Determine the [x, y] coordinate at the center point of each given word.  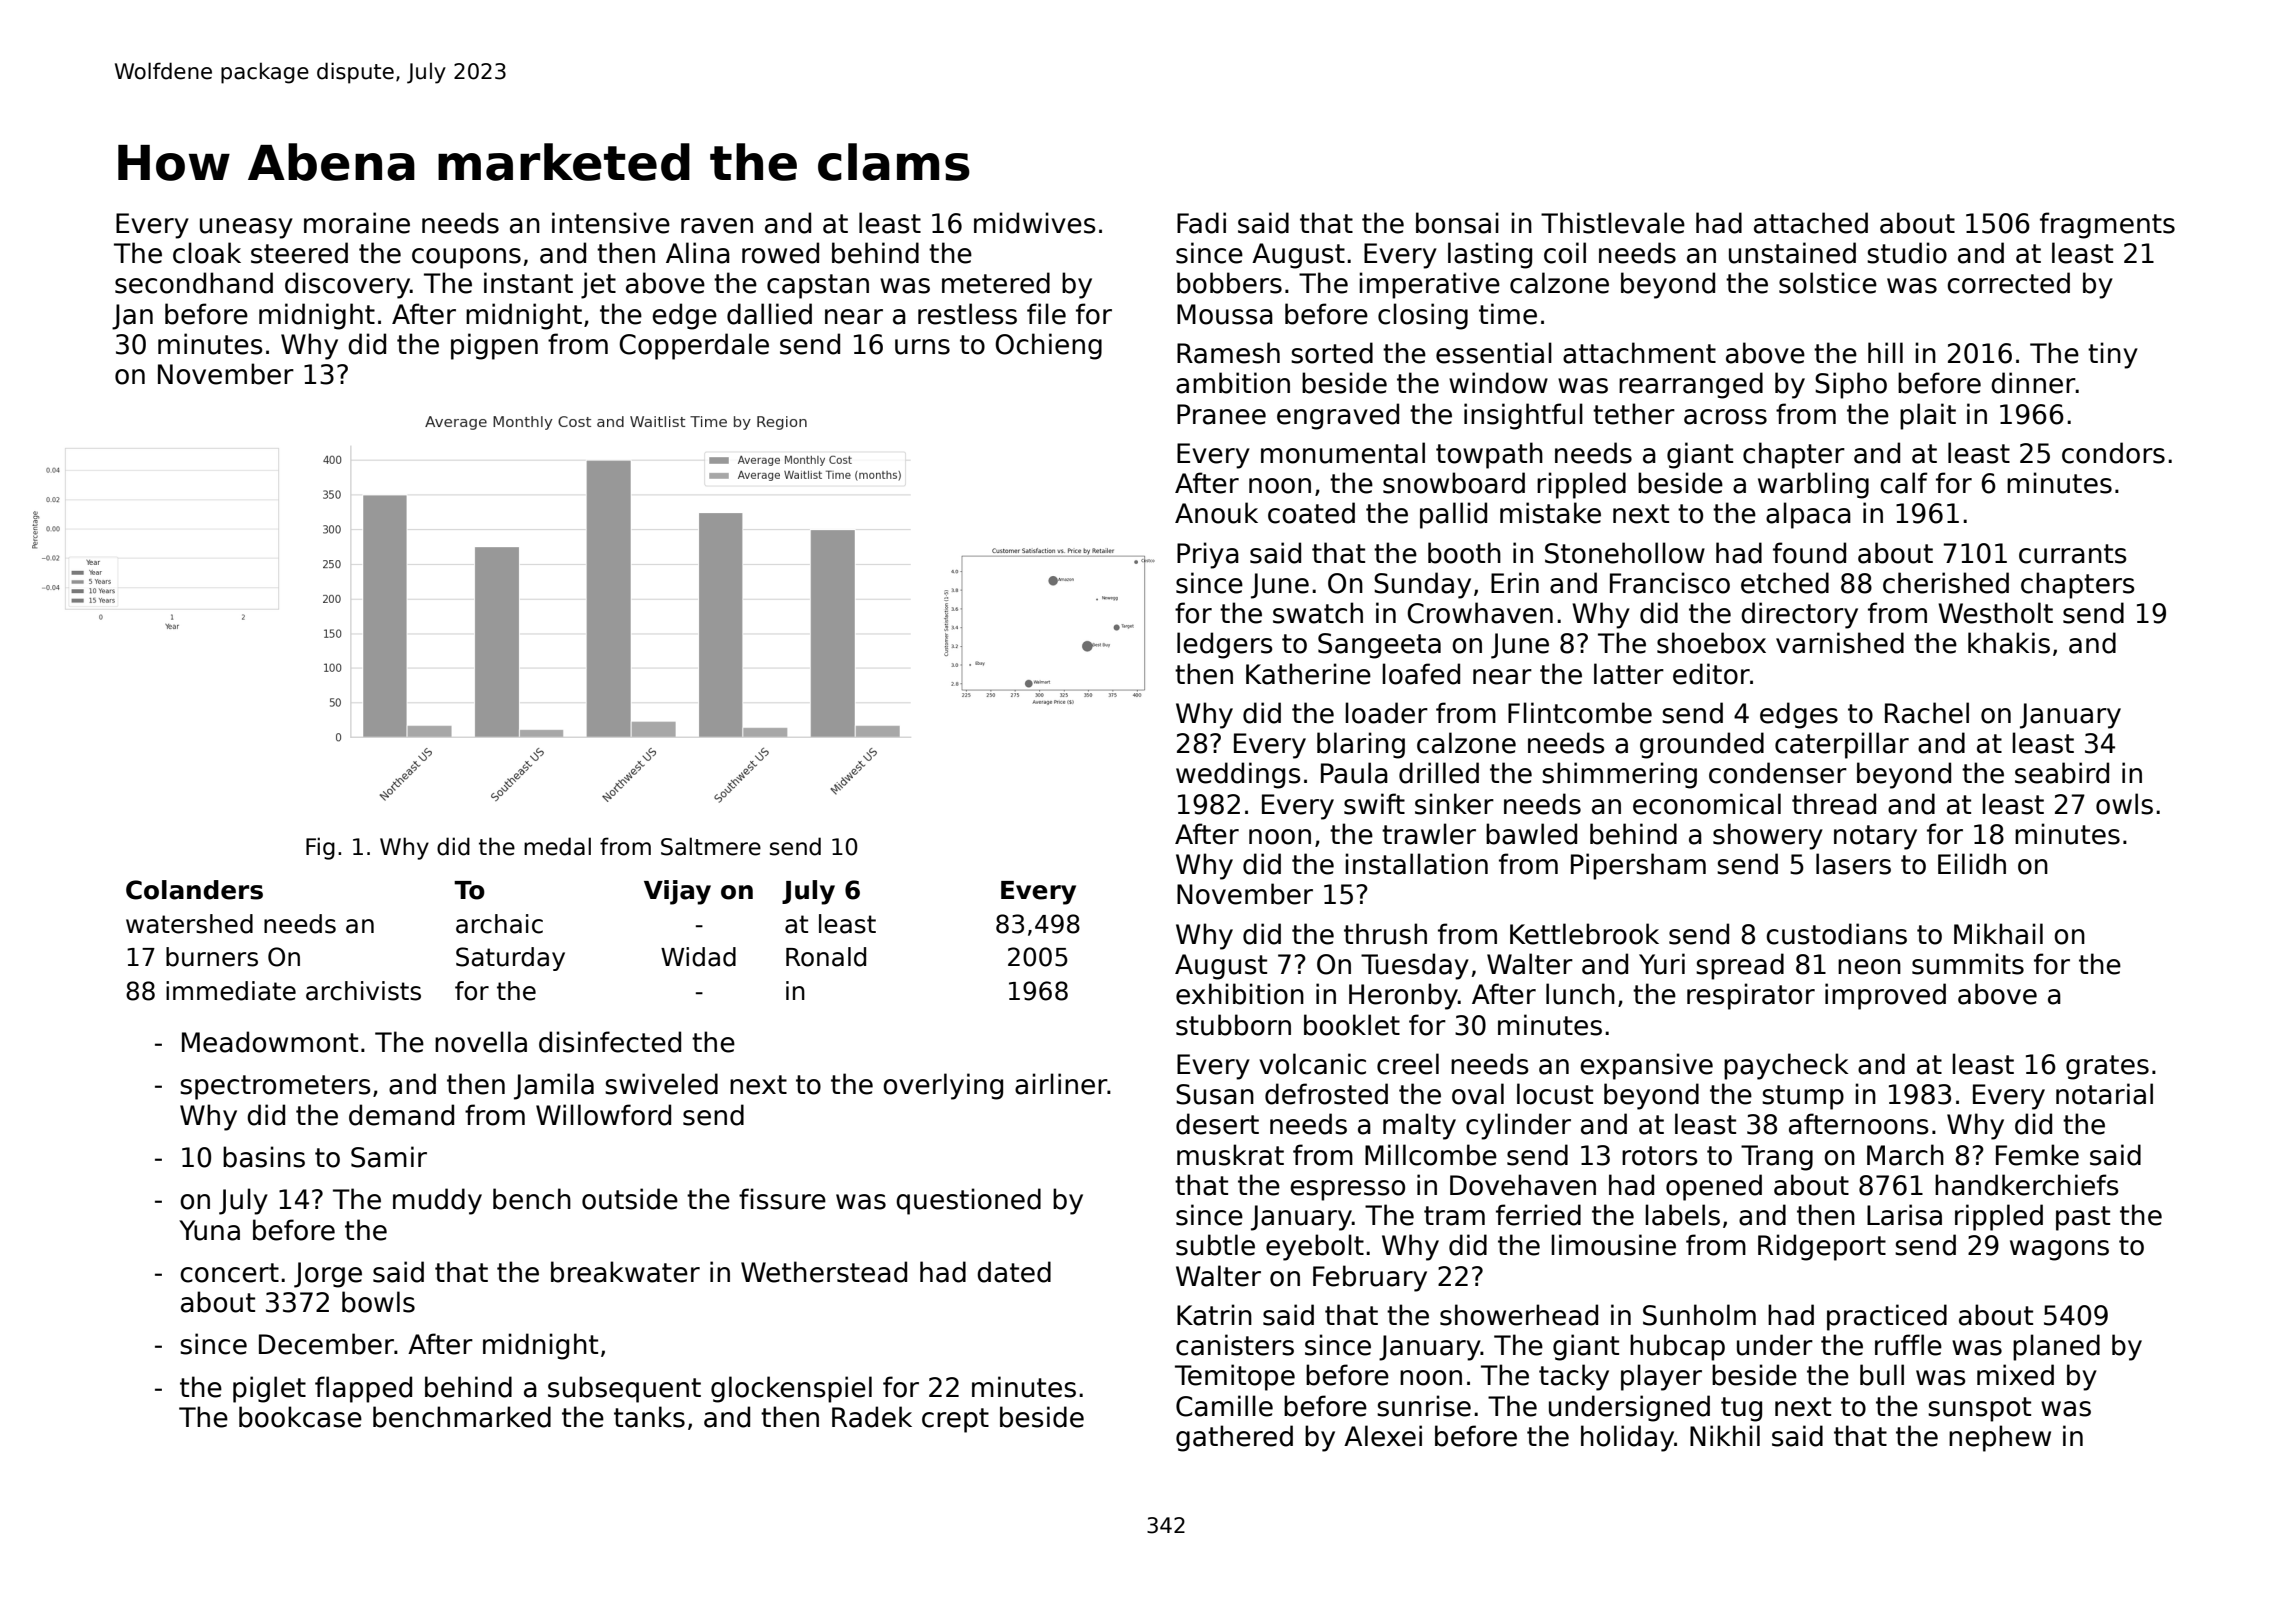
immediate [231, 991]
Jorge [328, 1275]
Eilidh [1972, 864]
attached [1811, 223]
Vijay [677, 892]
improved [1885, 996]
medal [557, 846]
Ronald [826, 957]
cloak [207, 253]
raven [717, 226]
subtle [1215, 1245]
